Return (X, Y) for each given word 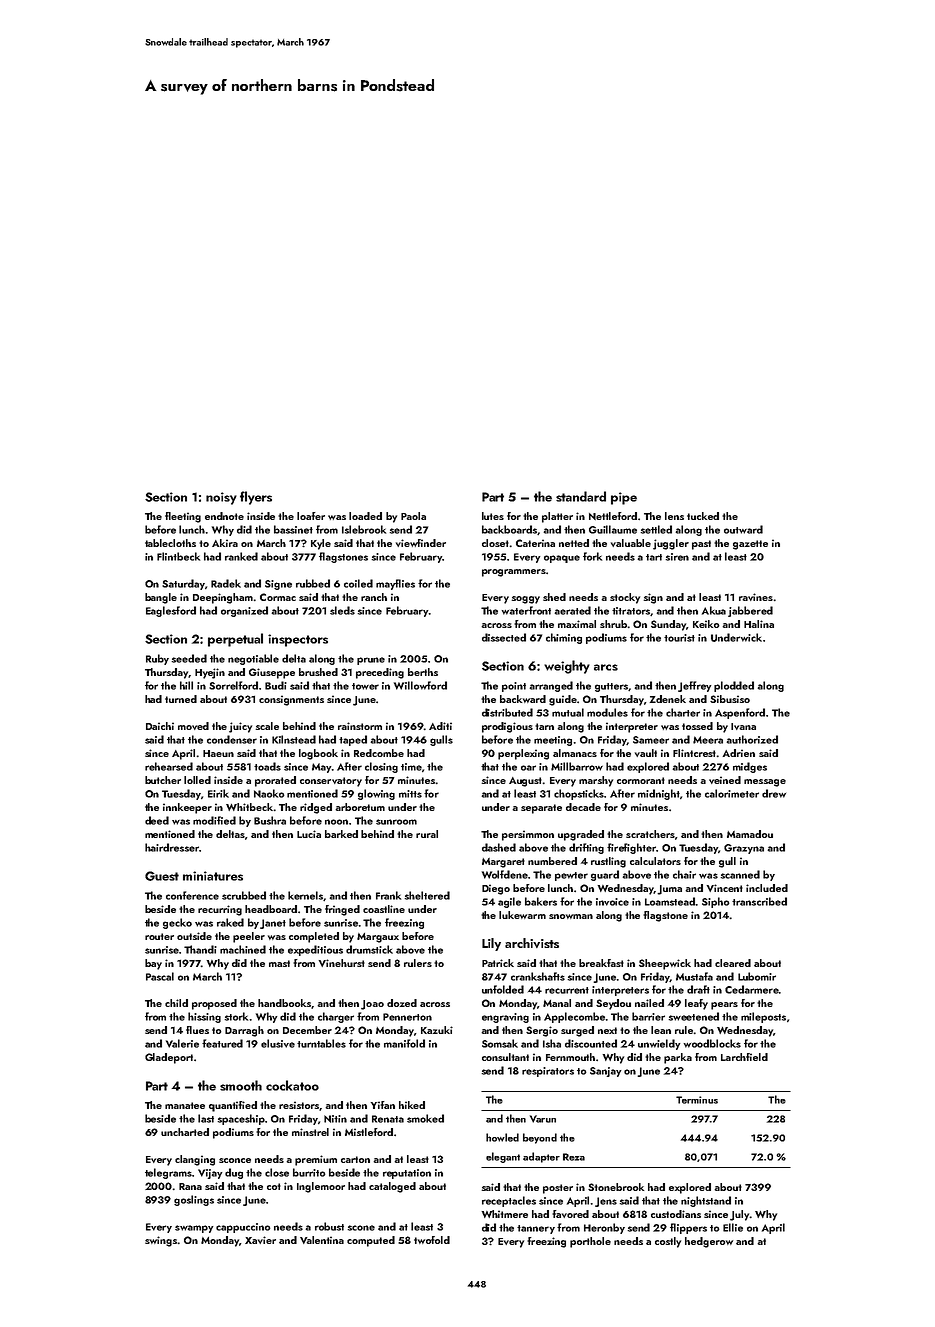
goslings (194, 1200)
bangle (161, 598)
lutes (493, 516)
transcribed (759, 901)
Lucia (309, 834)
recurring (220, 910)
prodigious (507, 727)
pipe (624, 498)
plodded (734, 686)
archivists (532, 943)
